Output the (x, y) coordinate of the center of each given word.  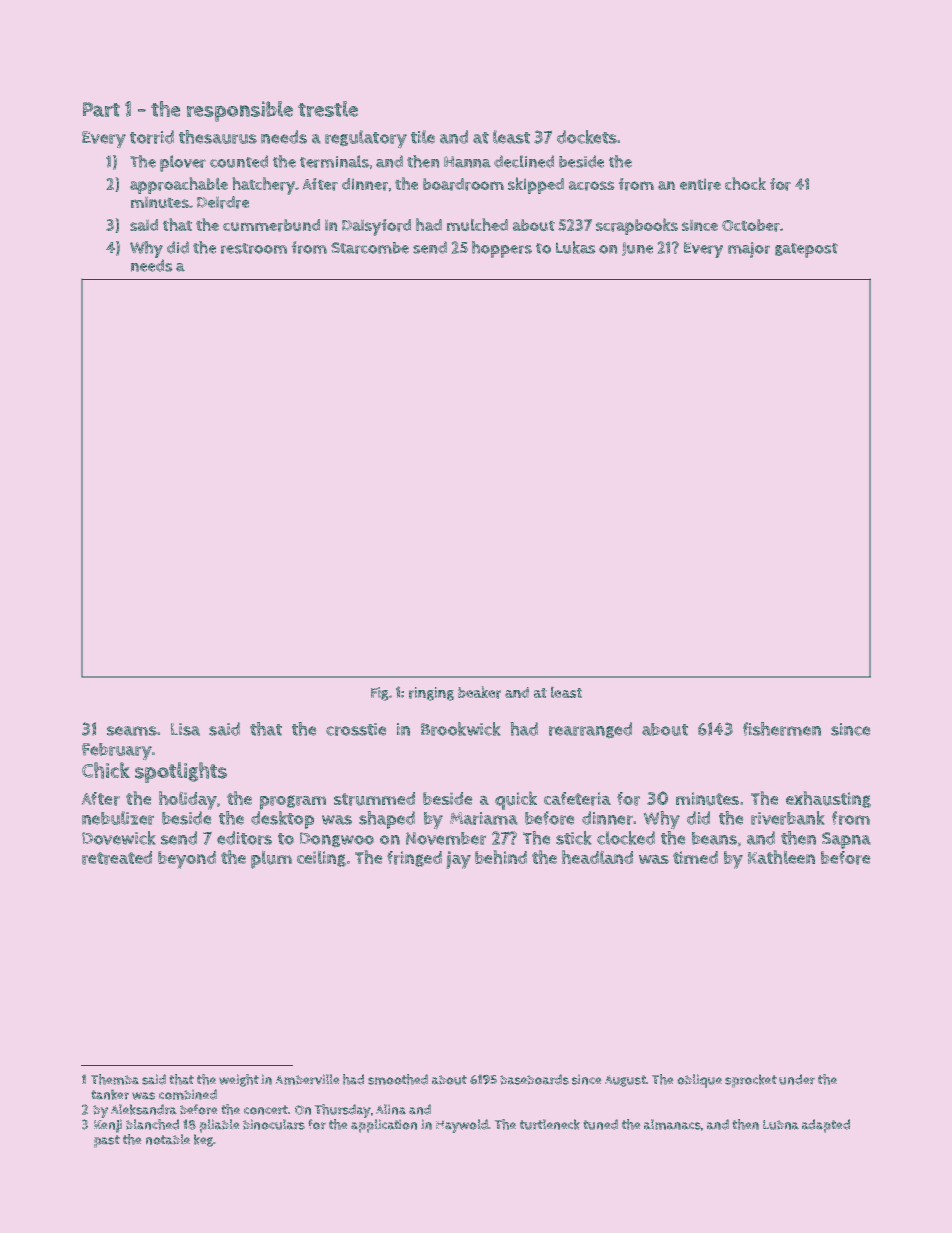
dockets (587, 137)
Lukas (576, 247)
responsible (240, 111)
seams (132, 731)
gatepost (806, 250)
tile (423, 137)
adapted (826, 1126)
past (107, 1141)
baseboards (534, 1079)
